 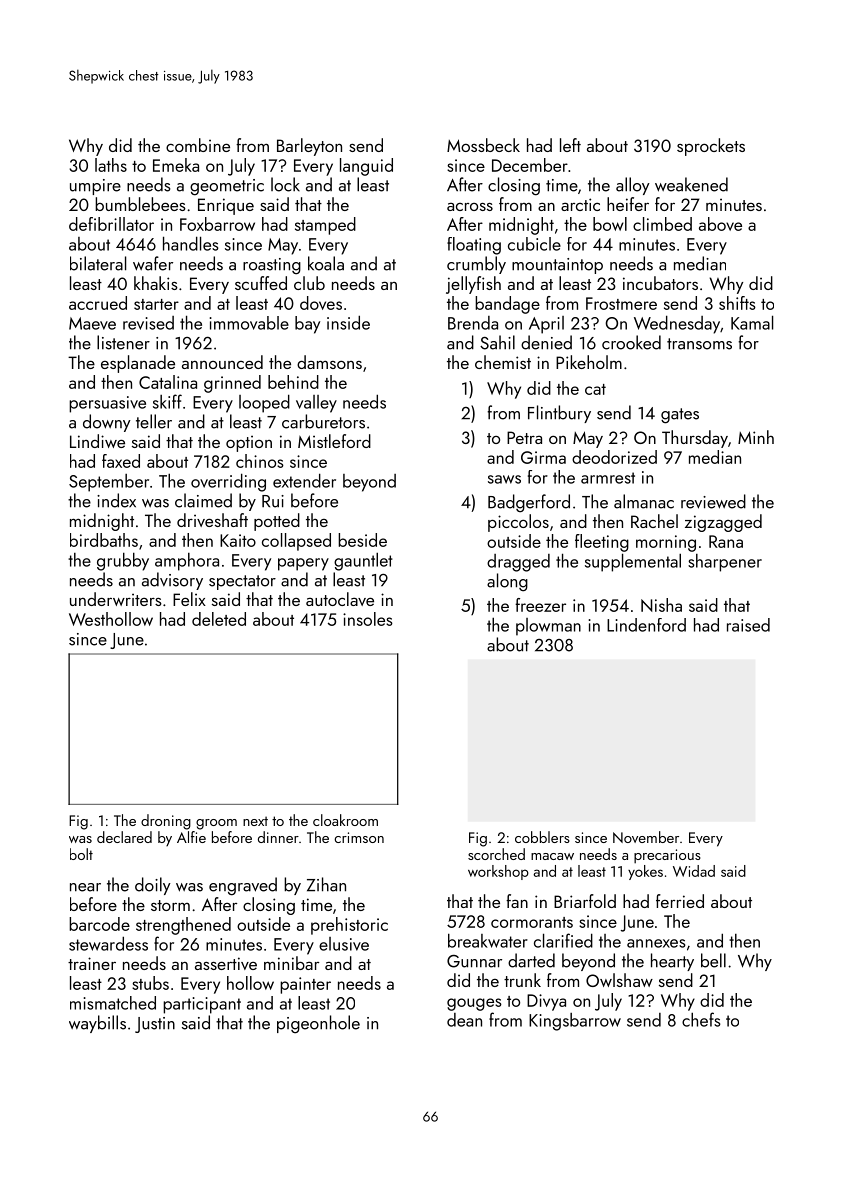 What do you see at coordinates (124, 837) in the image?
I see `declared` at bounding box center [124, 837].
